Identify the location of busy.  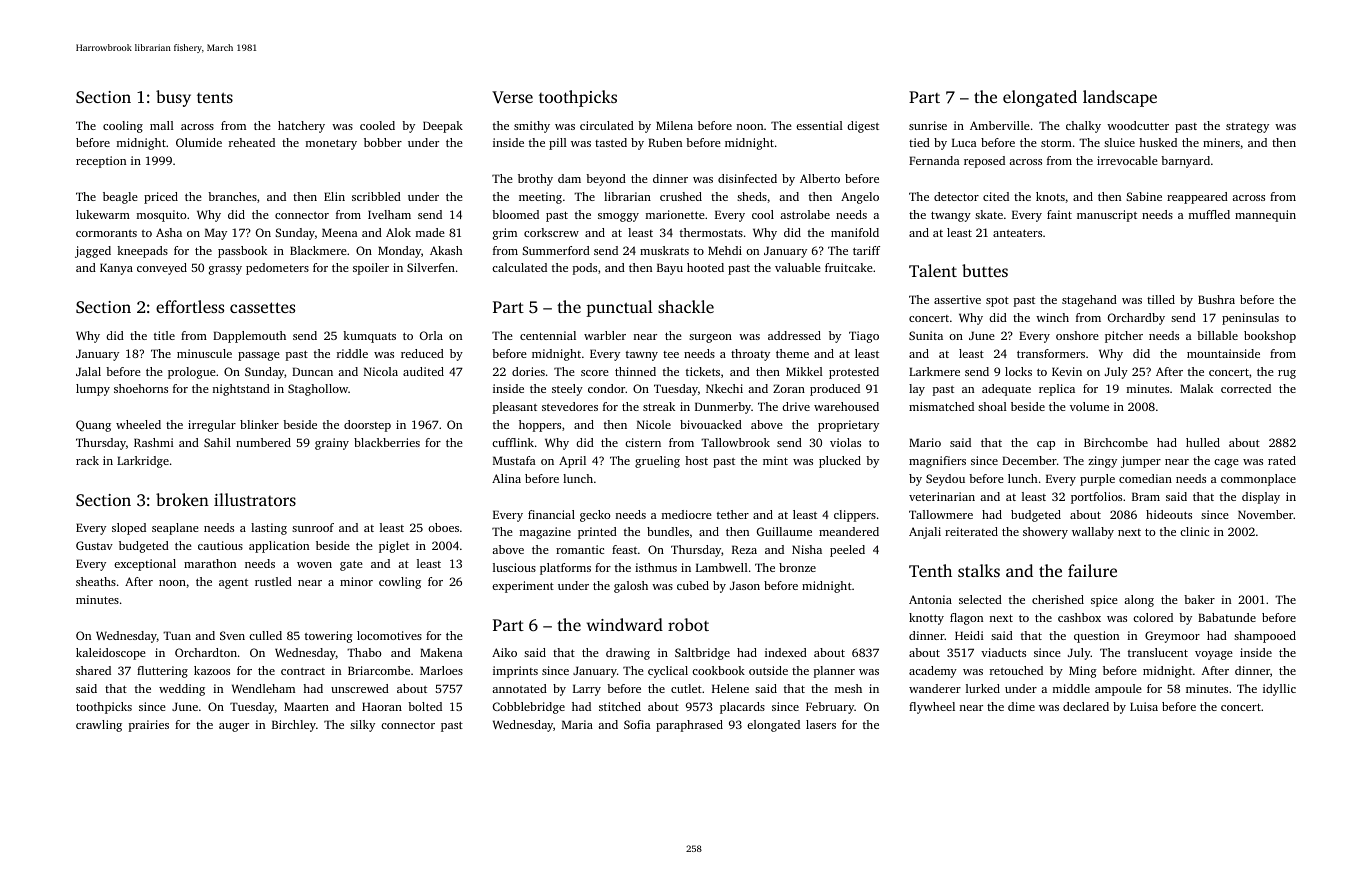
(173, 98).
